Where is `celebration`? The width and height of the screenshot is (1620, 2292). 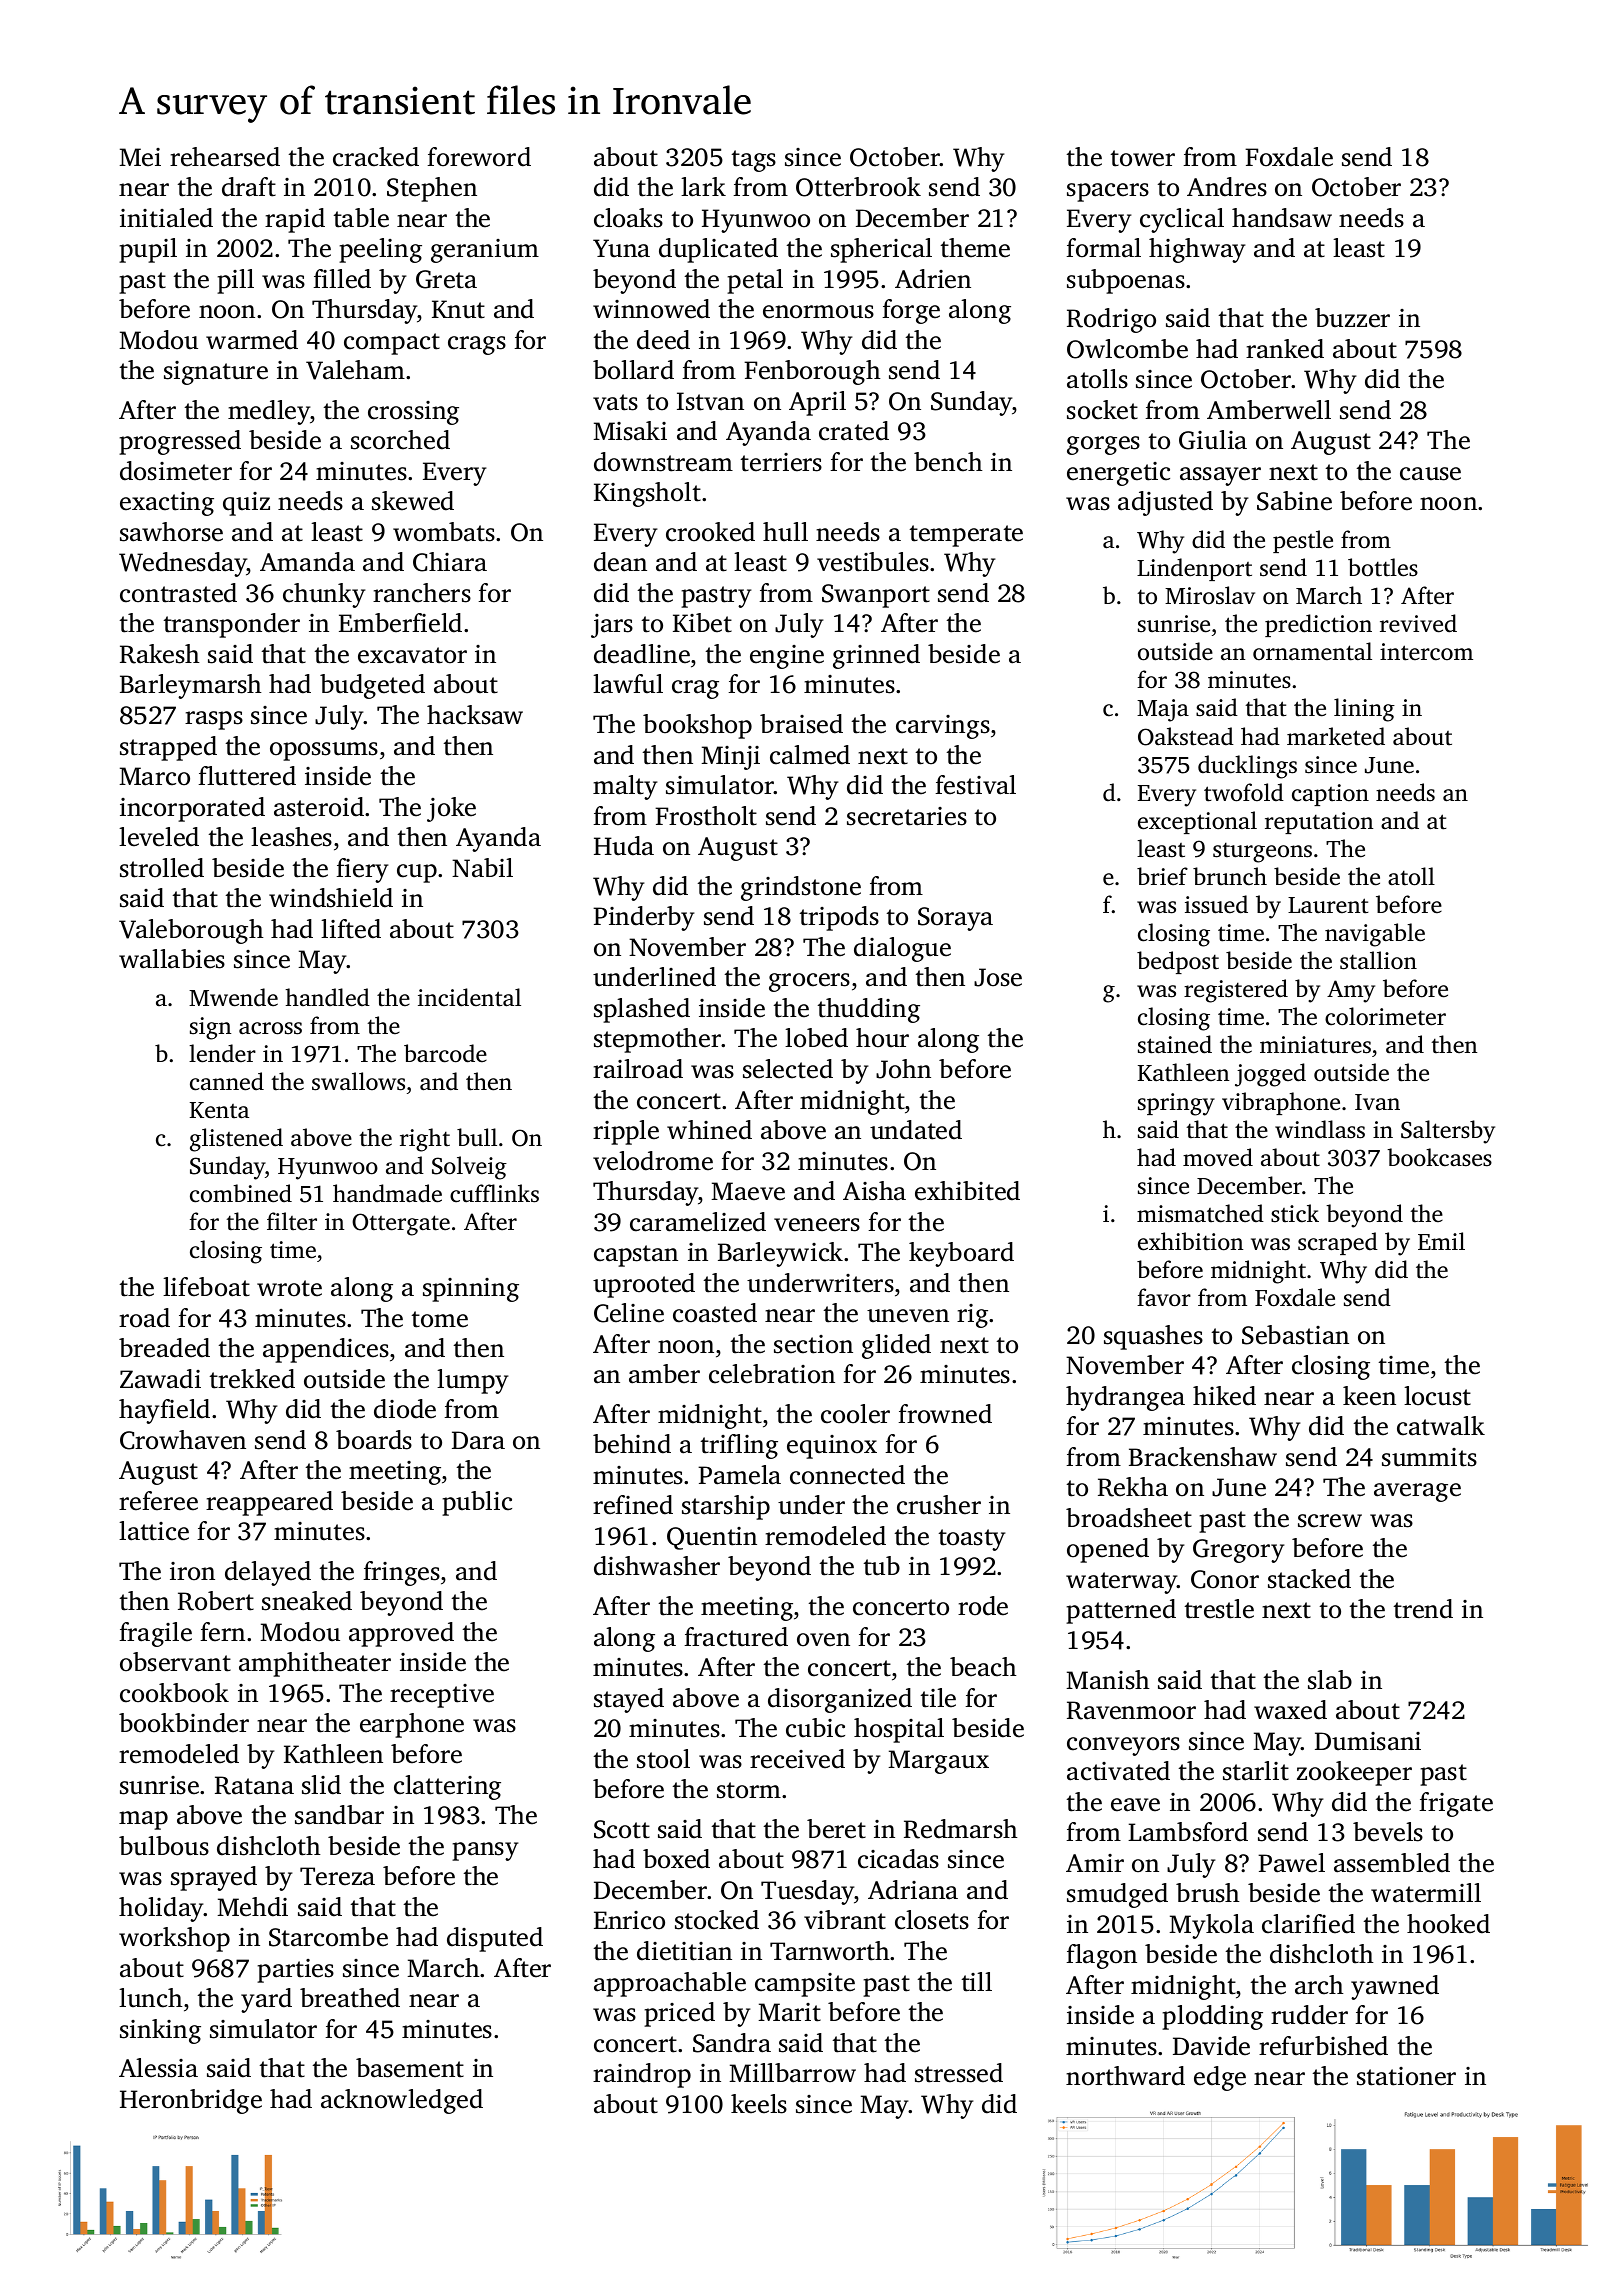
celebration is located at coordinates (772, 1374).
